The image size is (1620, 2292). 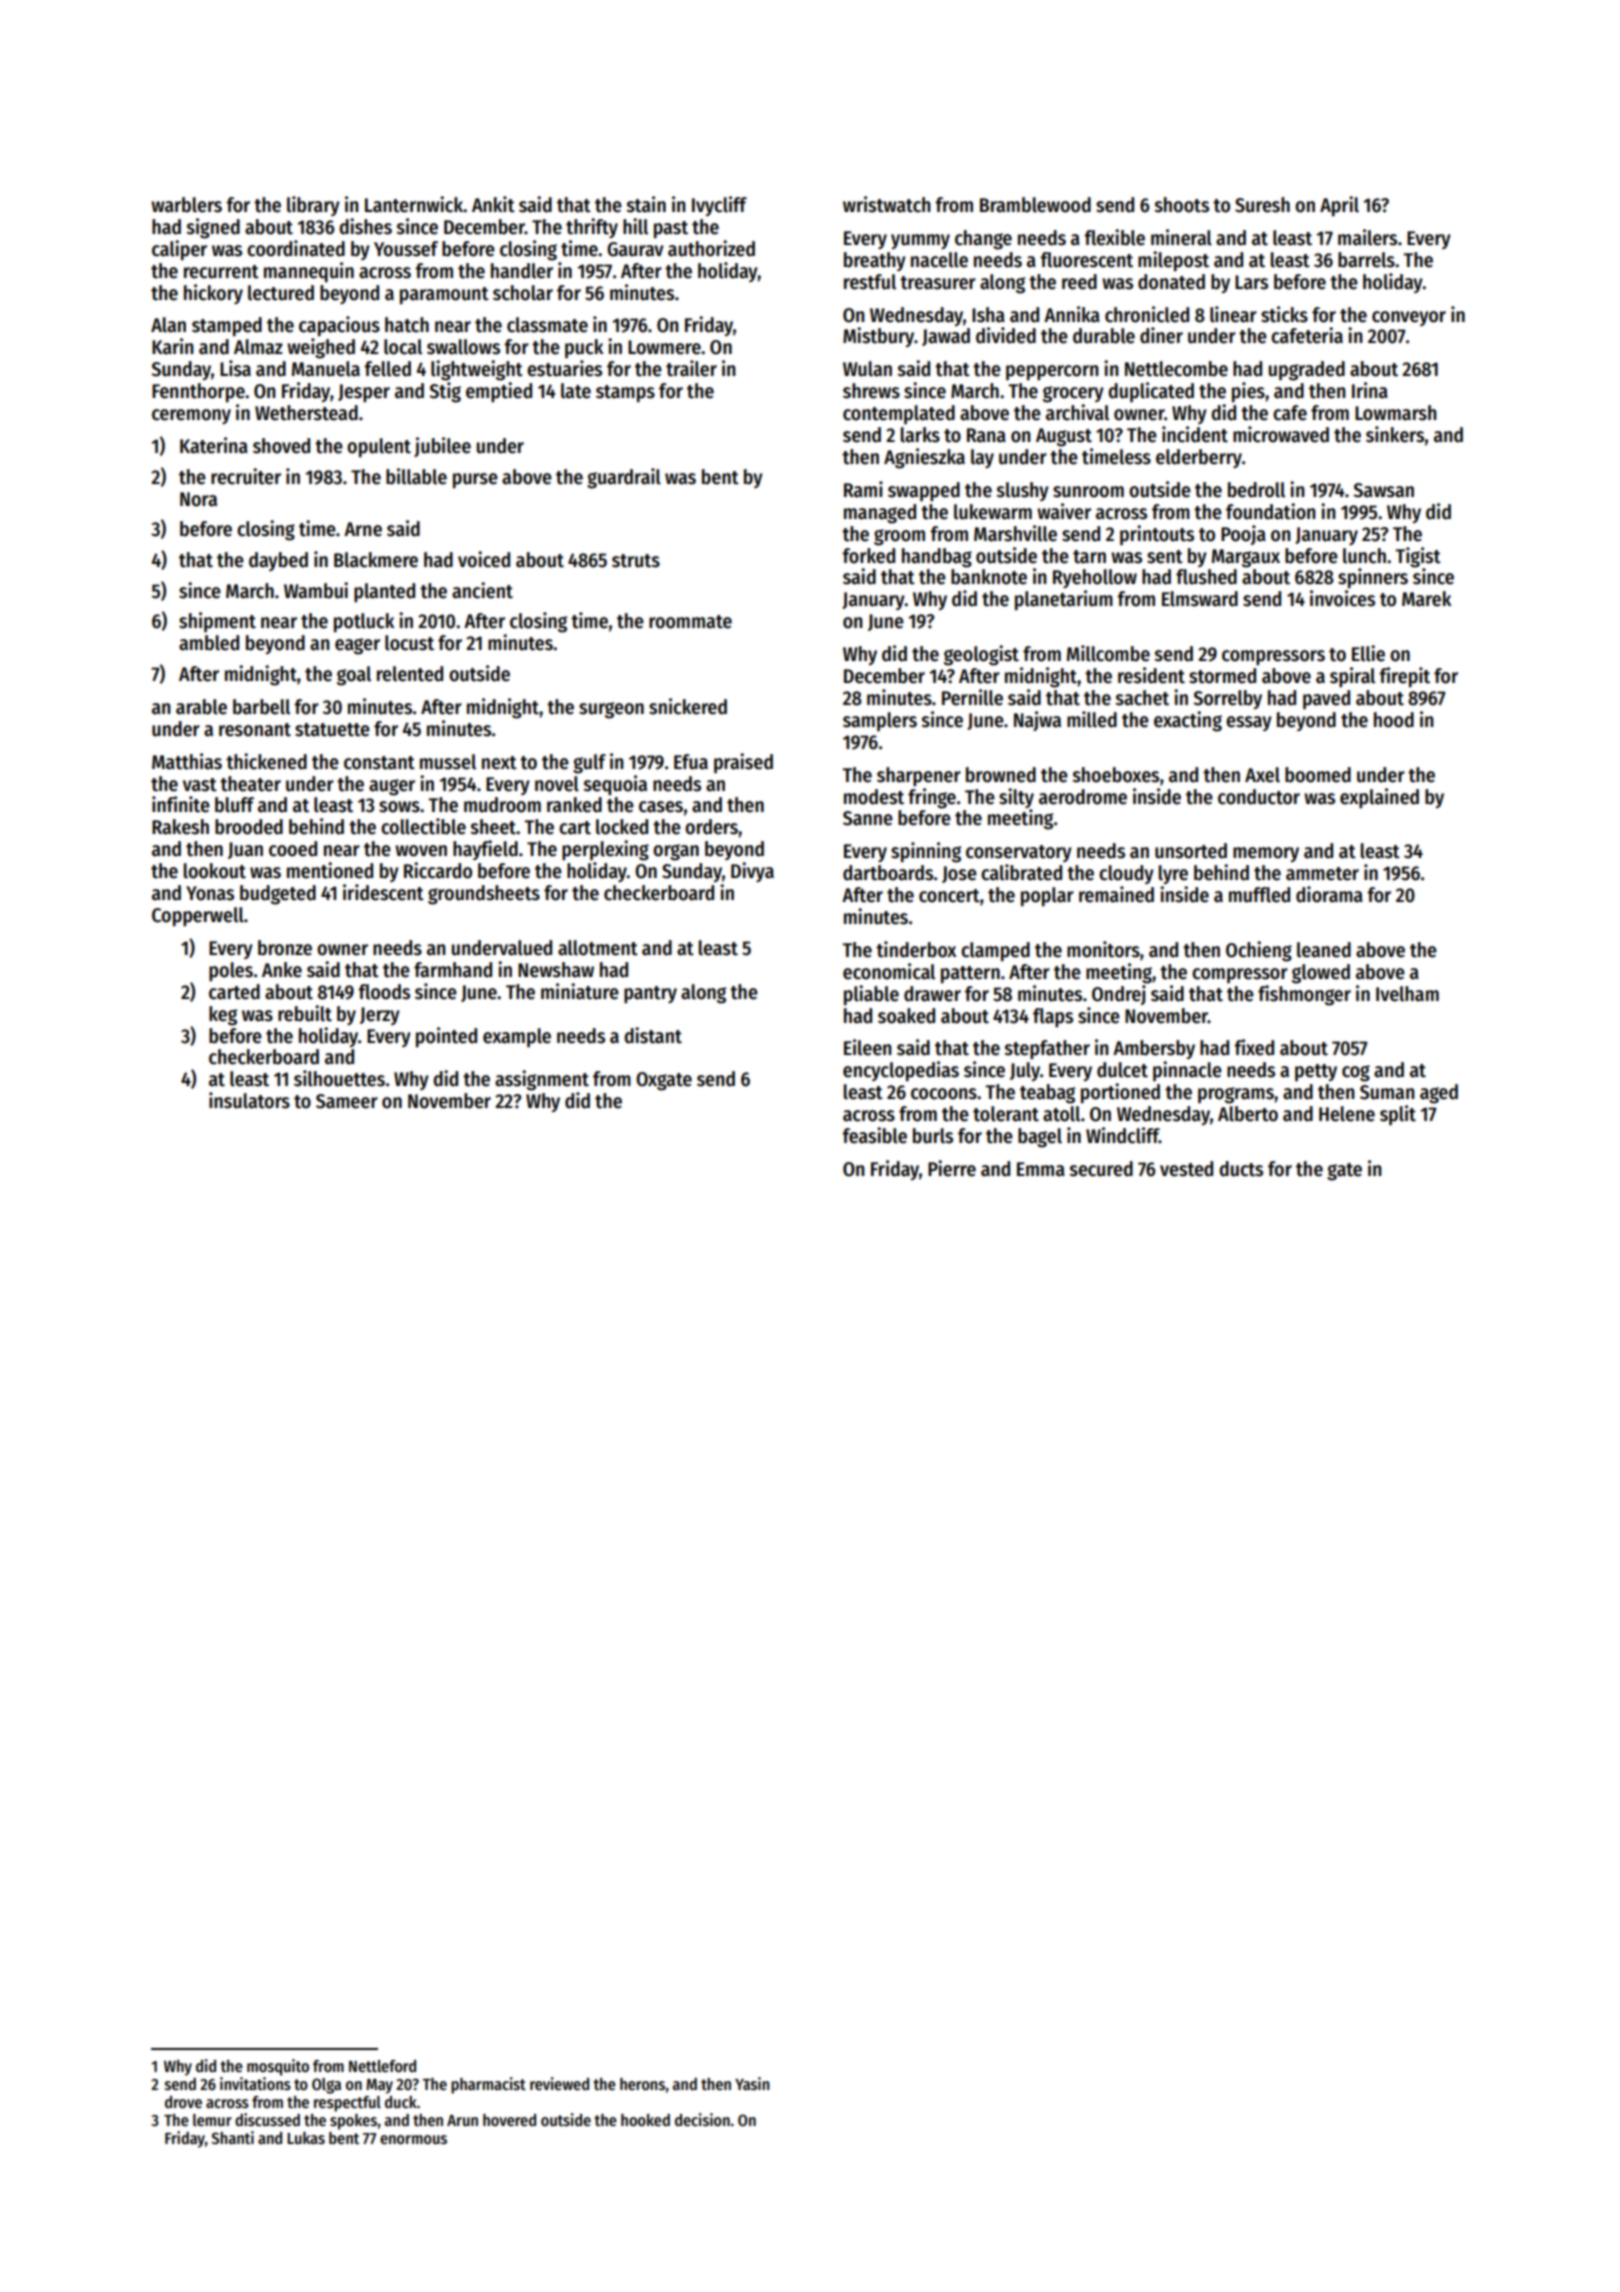 I want to click on library, so click(x=313, y=206).
